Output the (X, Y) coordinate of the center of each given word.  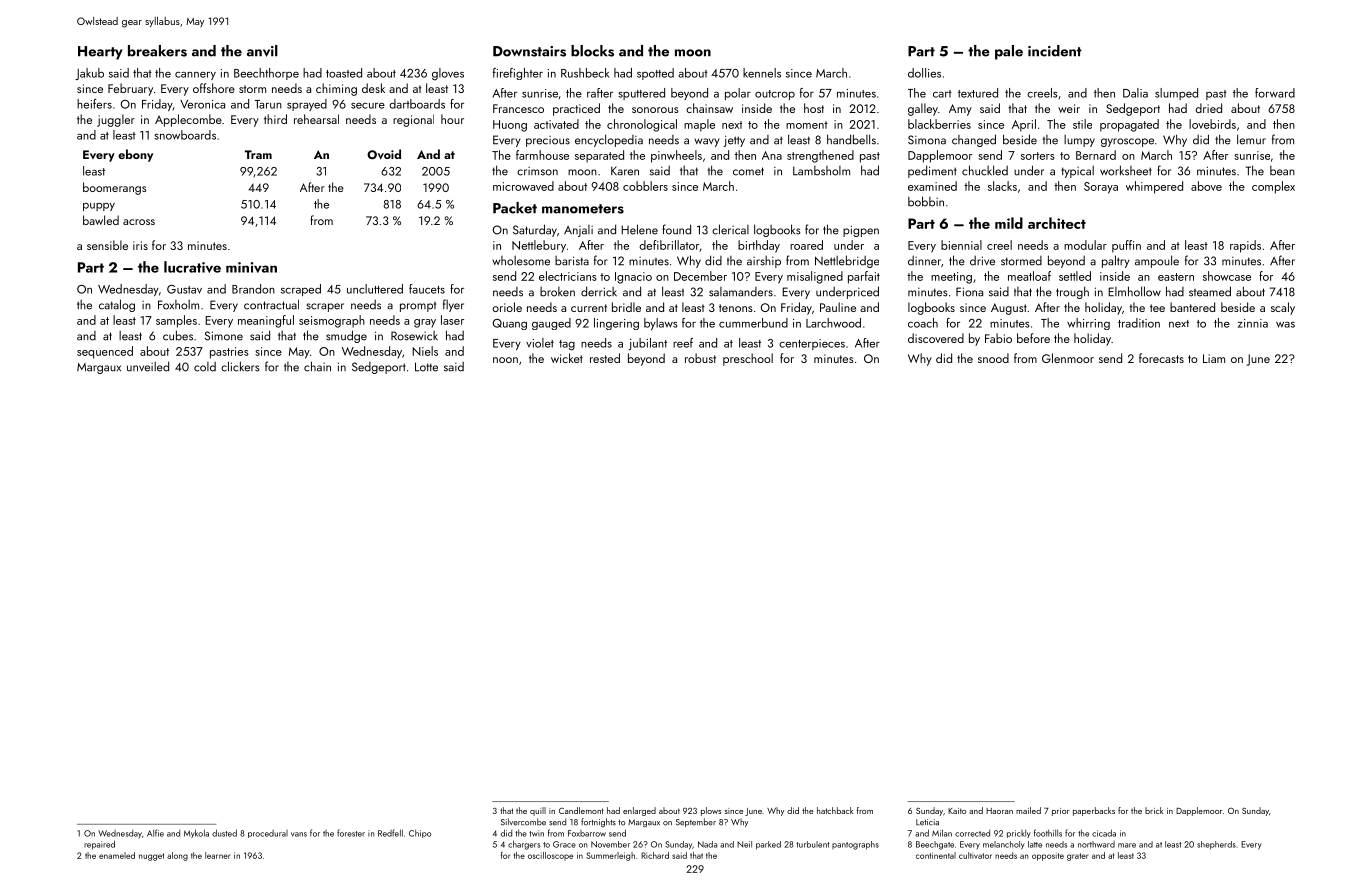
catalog (117, 305)
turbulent (812, 844)
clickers (240, 366)
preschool (748, 359)
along (177, 856)
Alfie (155, 833)
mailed (1028, 810)
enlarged (639, 811)
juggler (116, 120)
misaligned (815, 277)
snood (993, 358)
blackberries (939, 124)
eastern (1176, 277)
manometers (583, 209)
